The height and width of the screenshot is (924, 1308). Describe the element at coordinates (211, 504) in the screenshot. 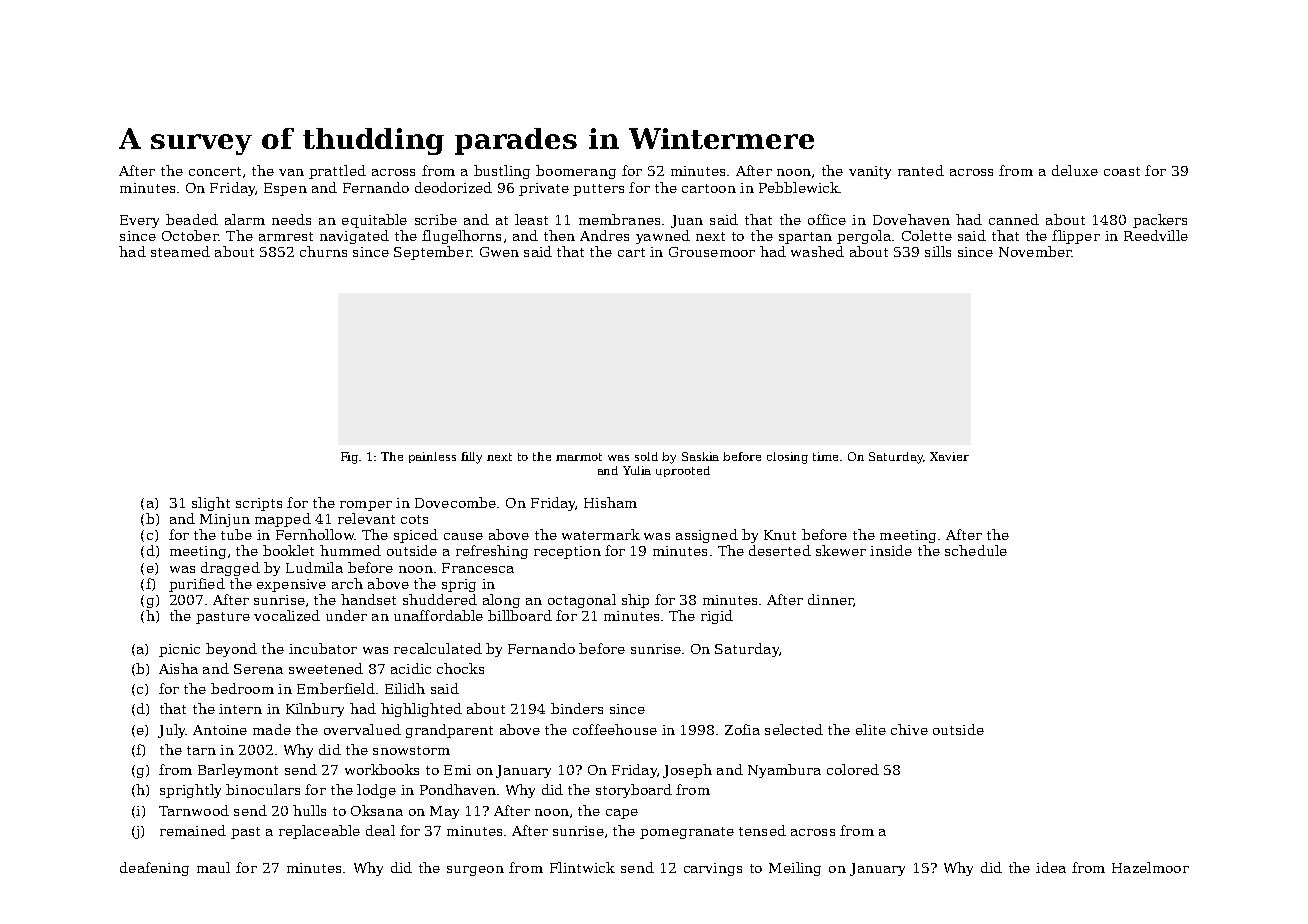

I see `slight` at that location.
